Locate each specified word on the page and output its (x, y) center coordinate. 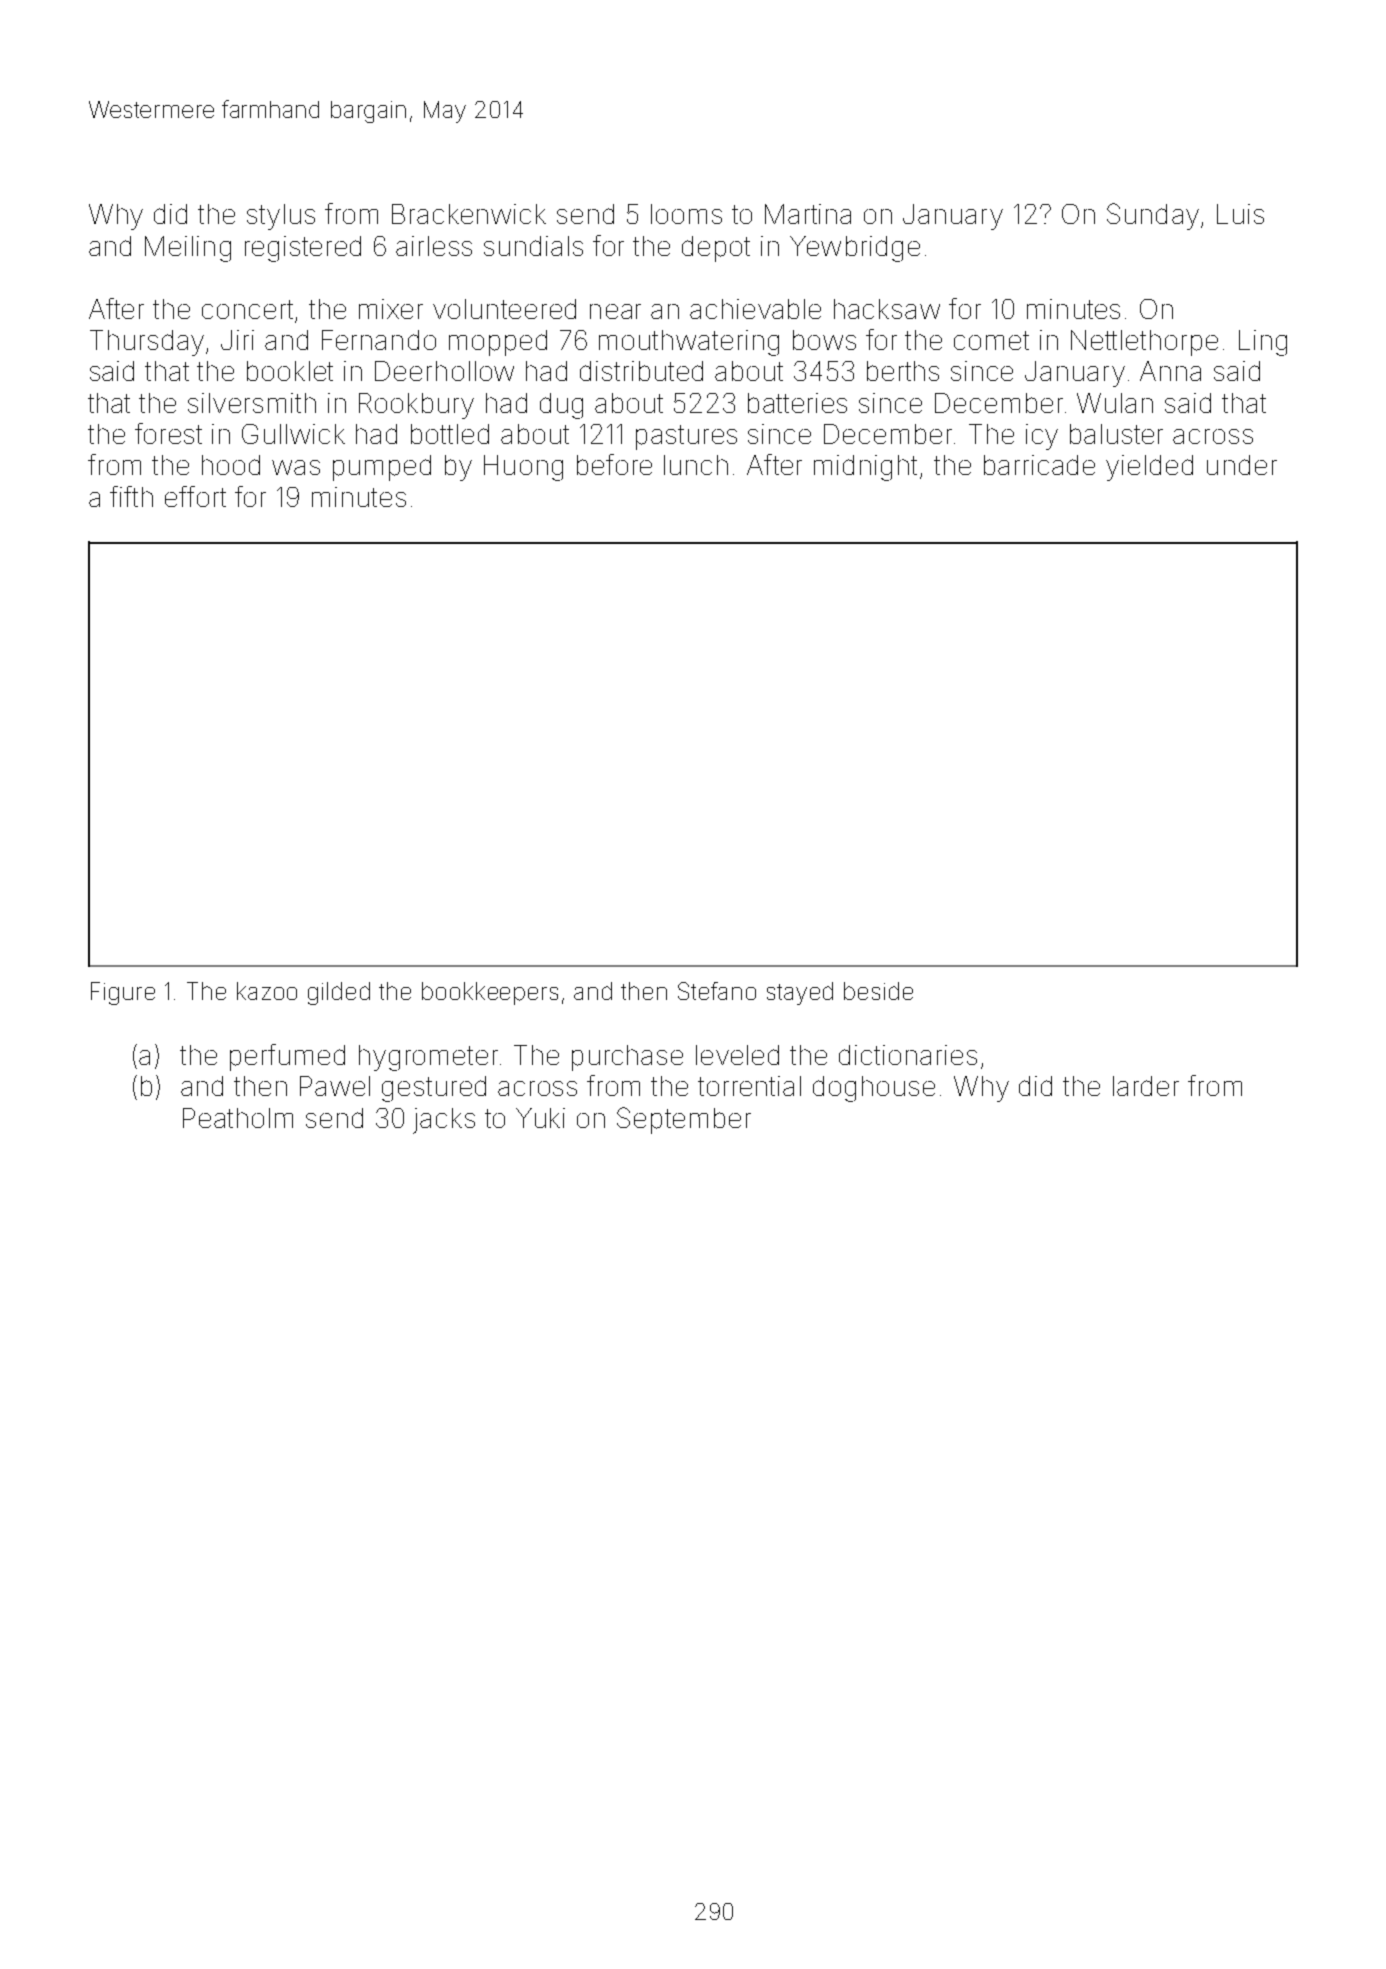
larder (1146, 1086)
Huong (523, 468)
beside (878, 991)
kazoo (267, 991)
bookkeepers (490, 993)
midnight (865, 468)
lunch (696, 465)
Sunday (1153, 216)
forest (168, 433)
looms (686, 214)
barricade (1039, 465)
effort (195, 496)
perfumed (287, 1057)
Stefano (717, 991)
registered (303, 249)
